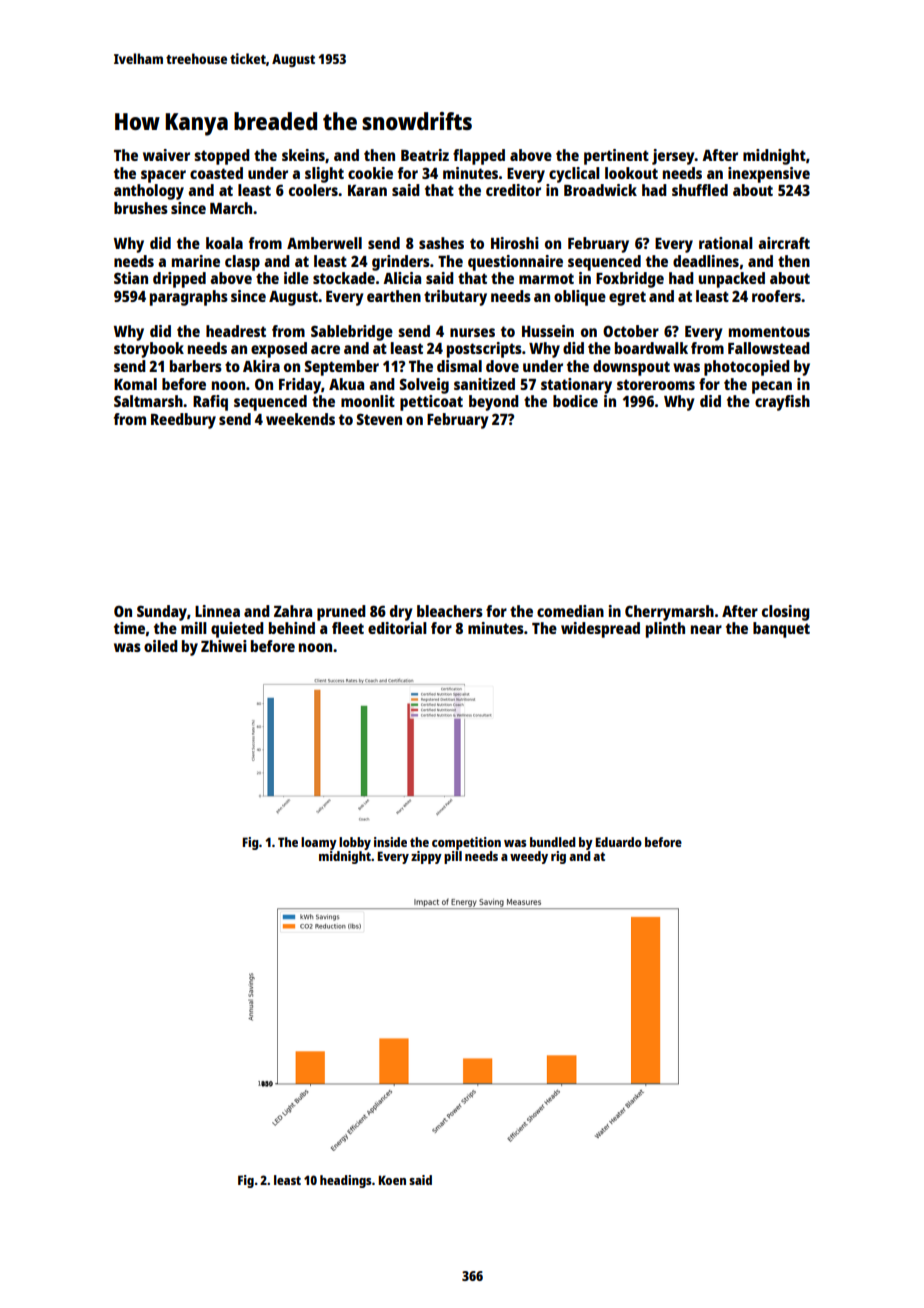 This screenshot has width=924, height=1308. Describe the element at coordinates (166, 155) in the screenshot. I see `waiver` at that location.
